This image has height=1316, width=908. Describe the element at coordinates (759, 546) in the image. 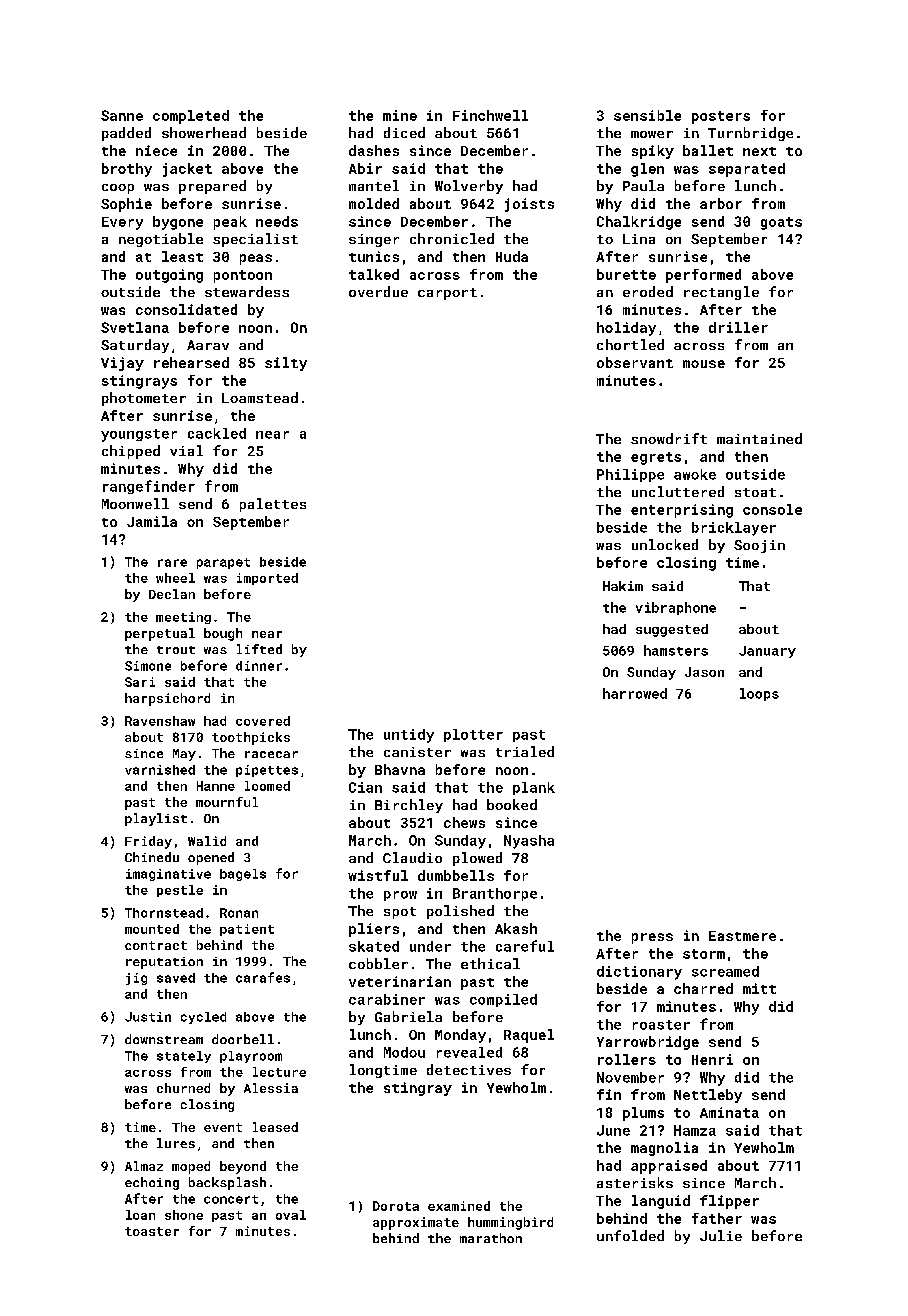

I see `Soojin` at that location.
